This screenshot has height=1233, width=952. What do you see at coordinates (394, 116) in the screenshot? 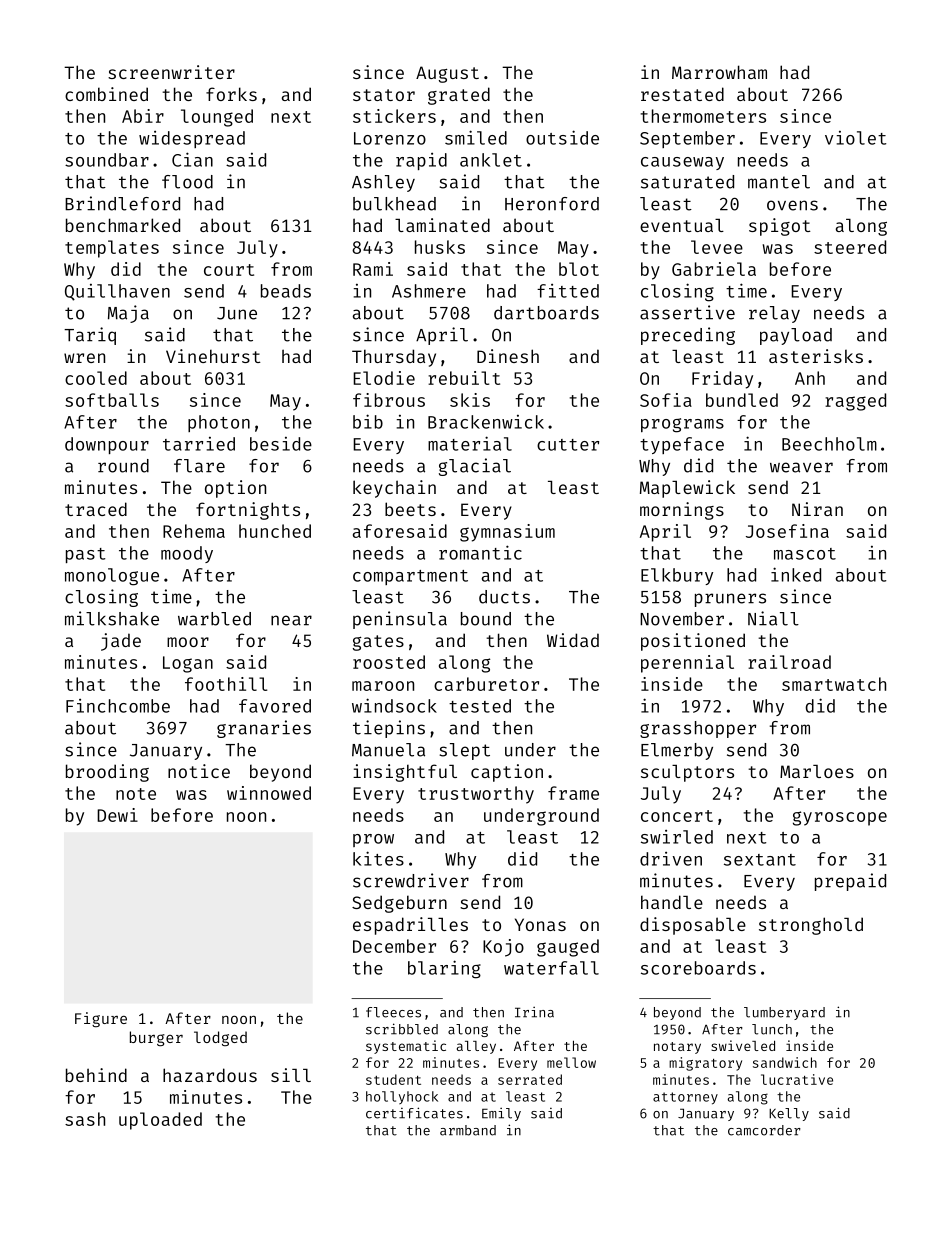
I see `stickers` at bounding box center [394, 116].
